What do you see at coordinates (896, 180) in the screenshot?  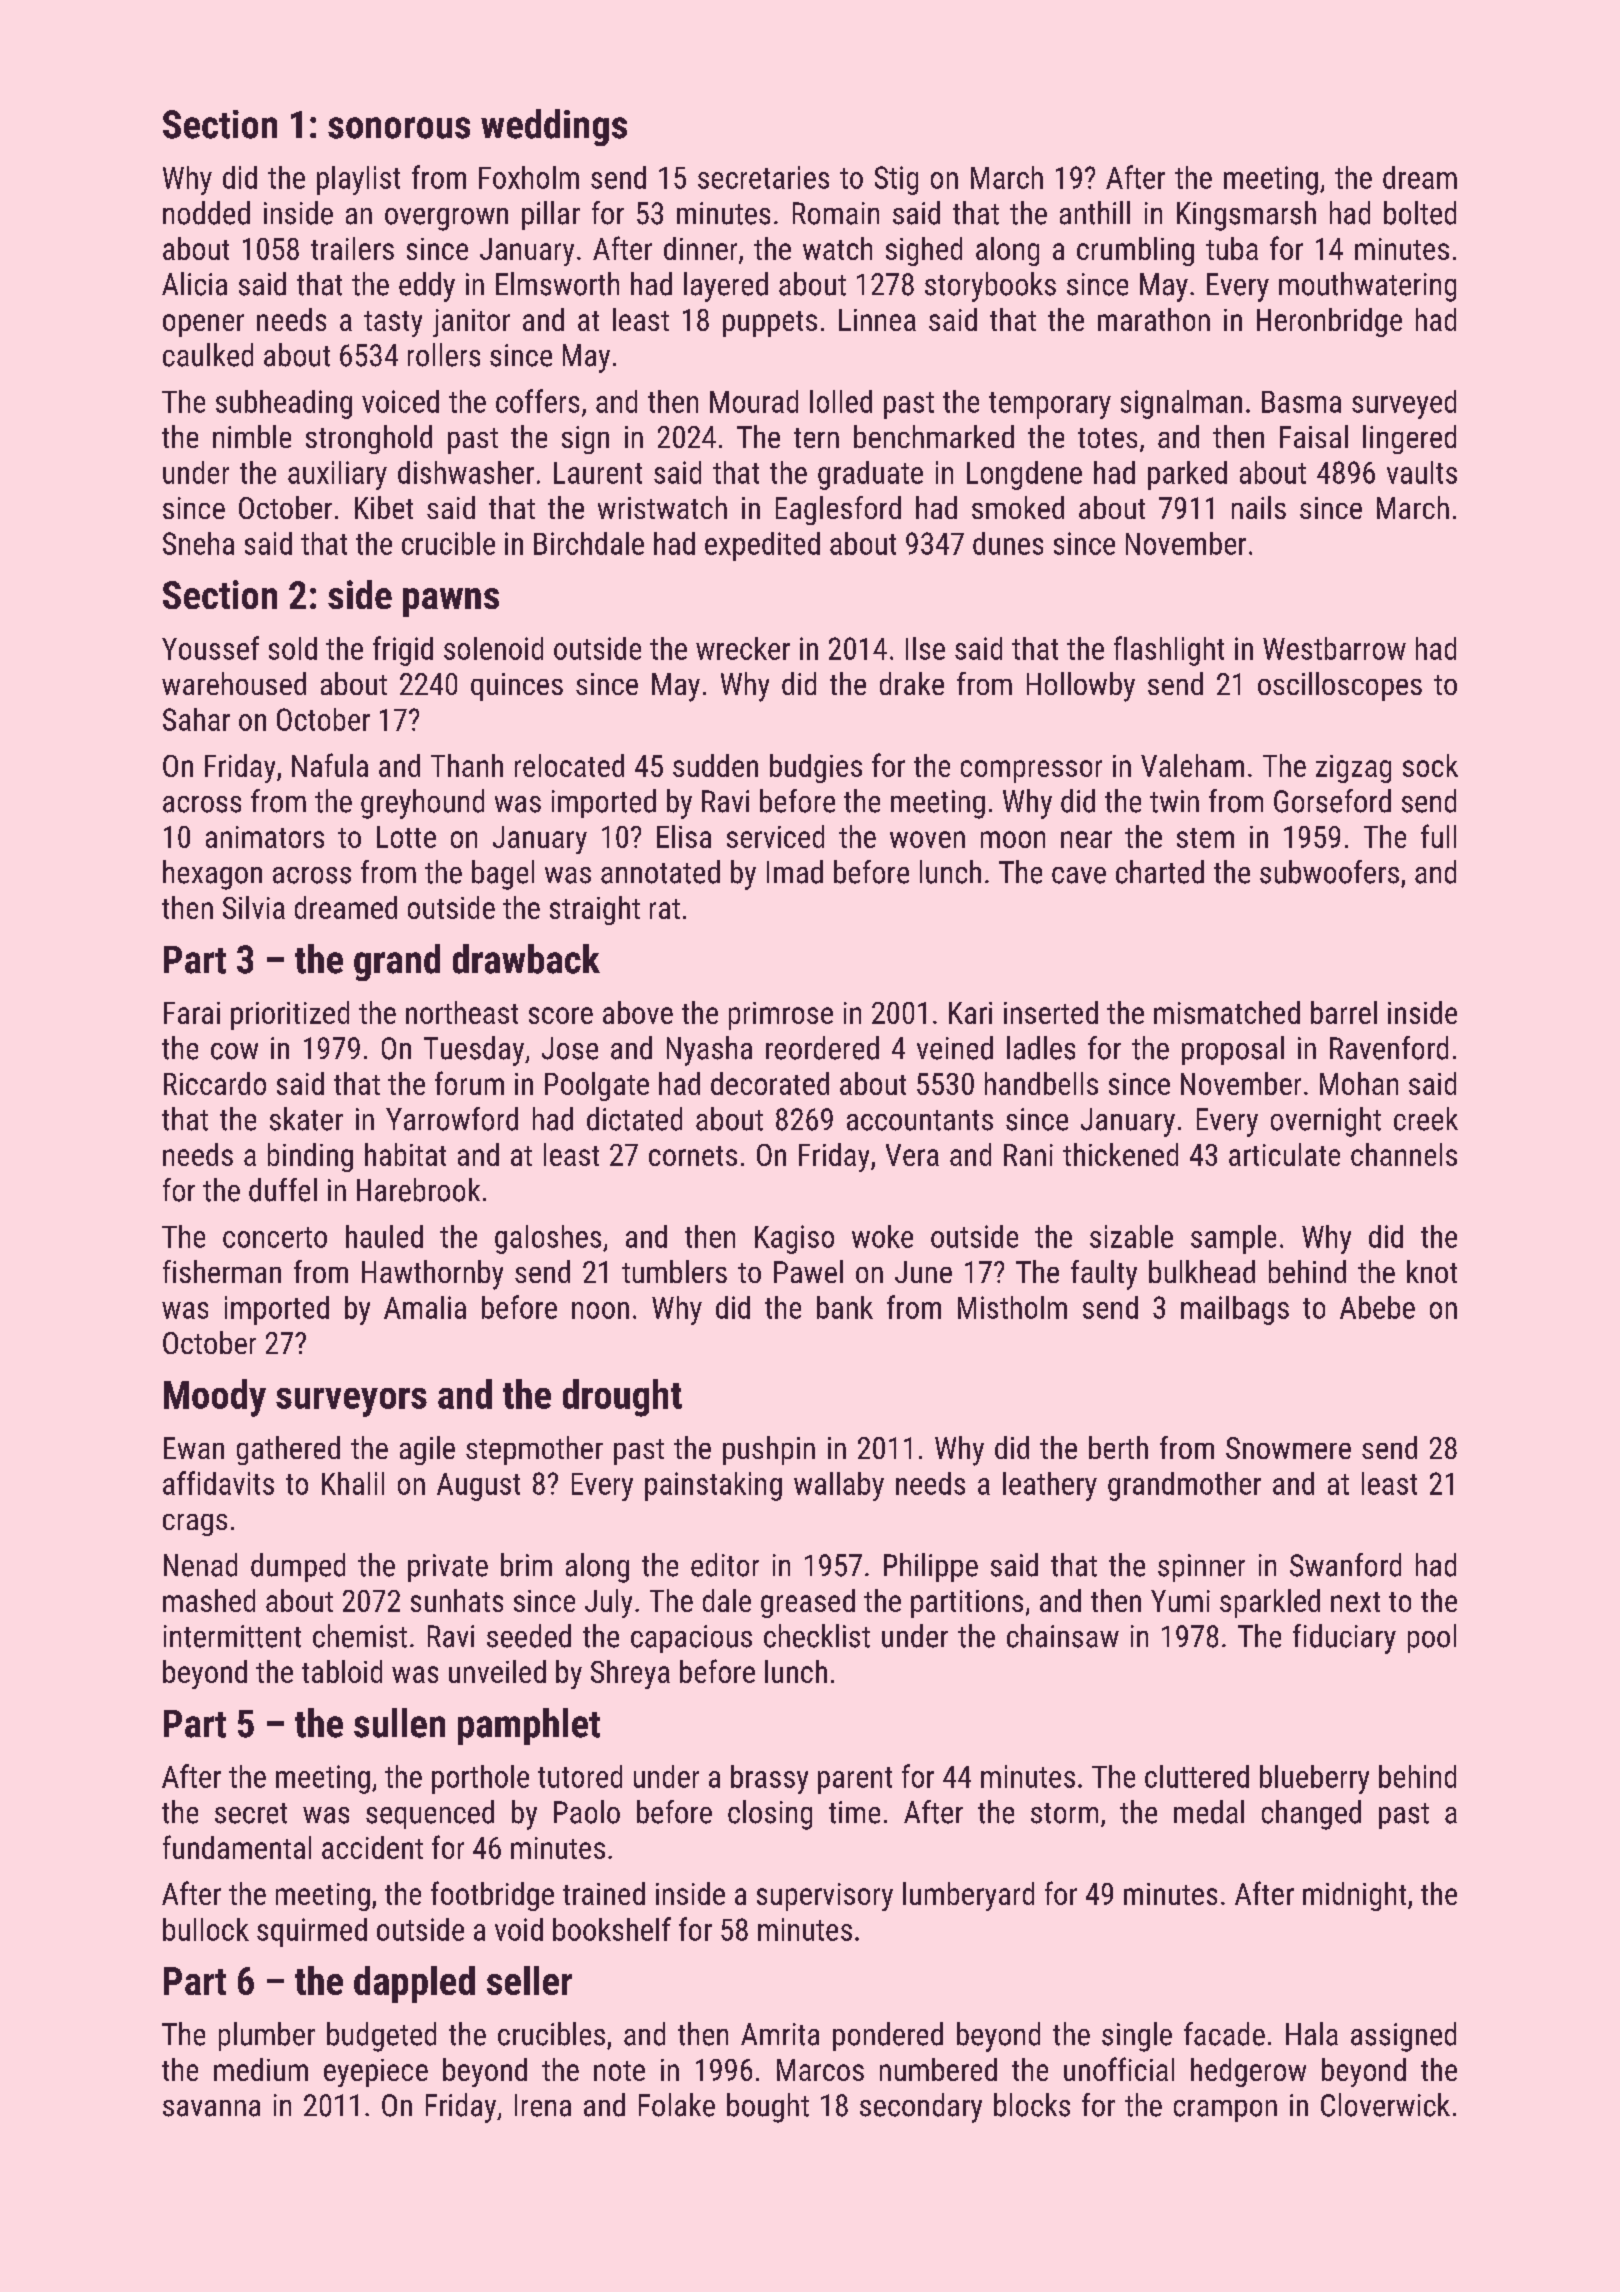 I see `Stig` at bounding box center [896, 180].
